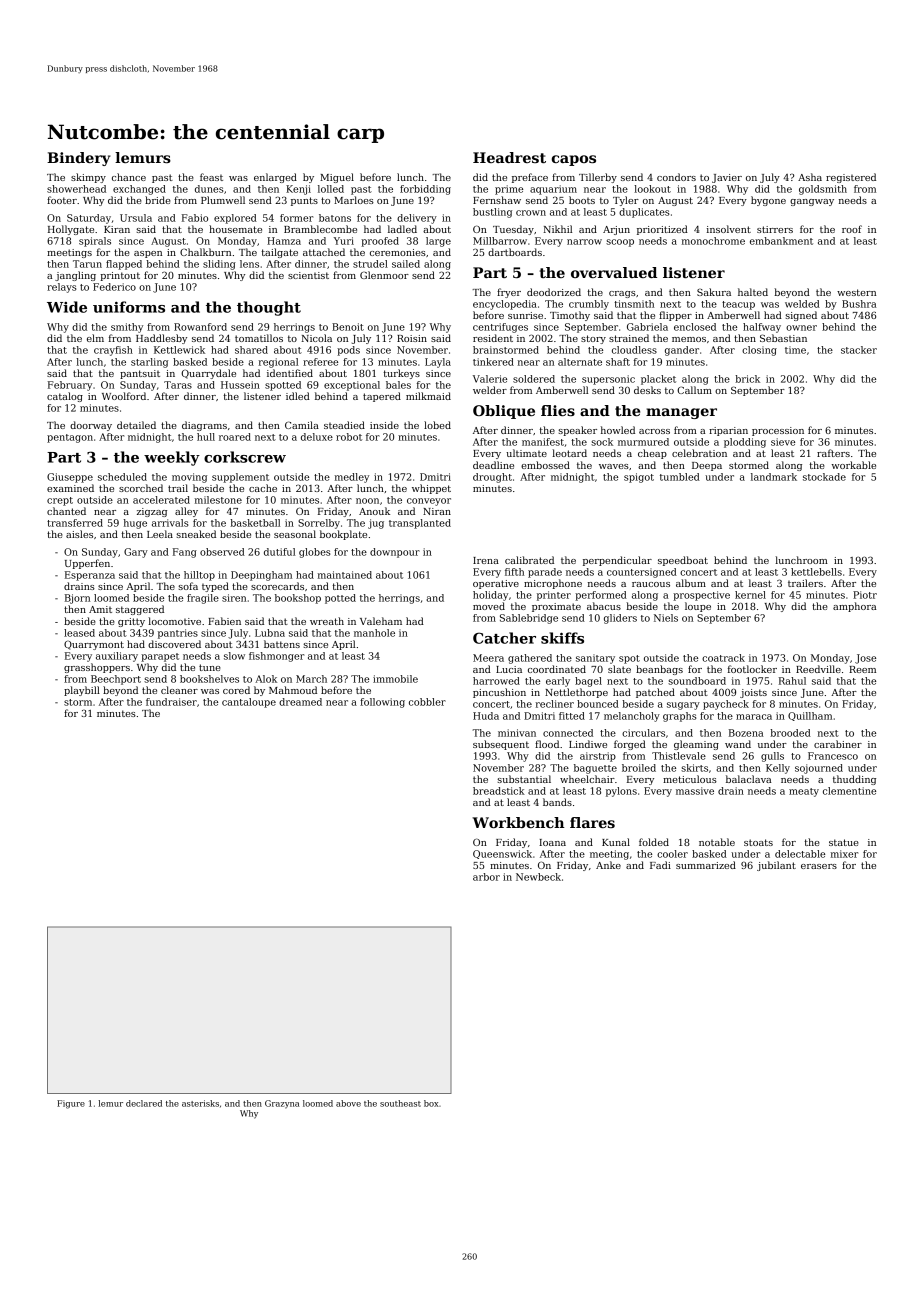 The width and height of the screenshot is (924, 1308). Describe the element at coordinates (509, 190) in the screenshot. I see `prime` at that location.
